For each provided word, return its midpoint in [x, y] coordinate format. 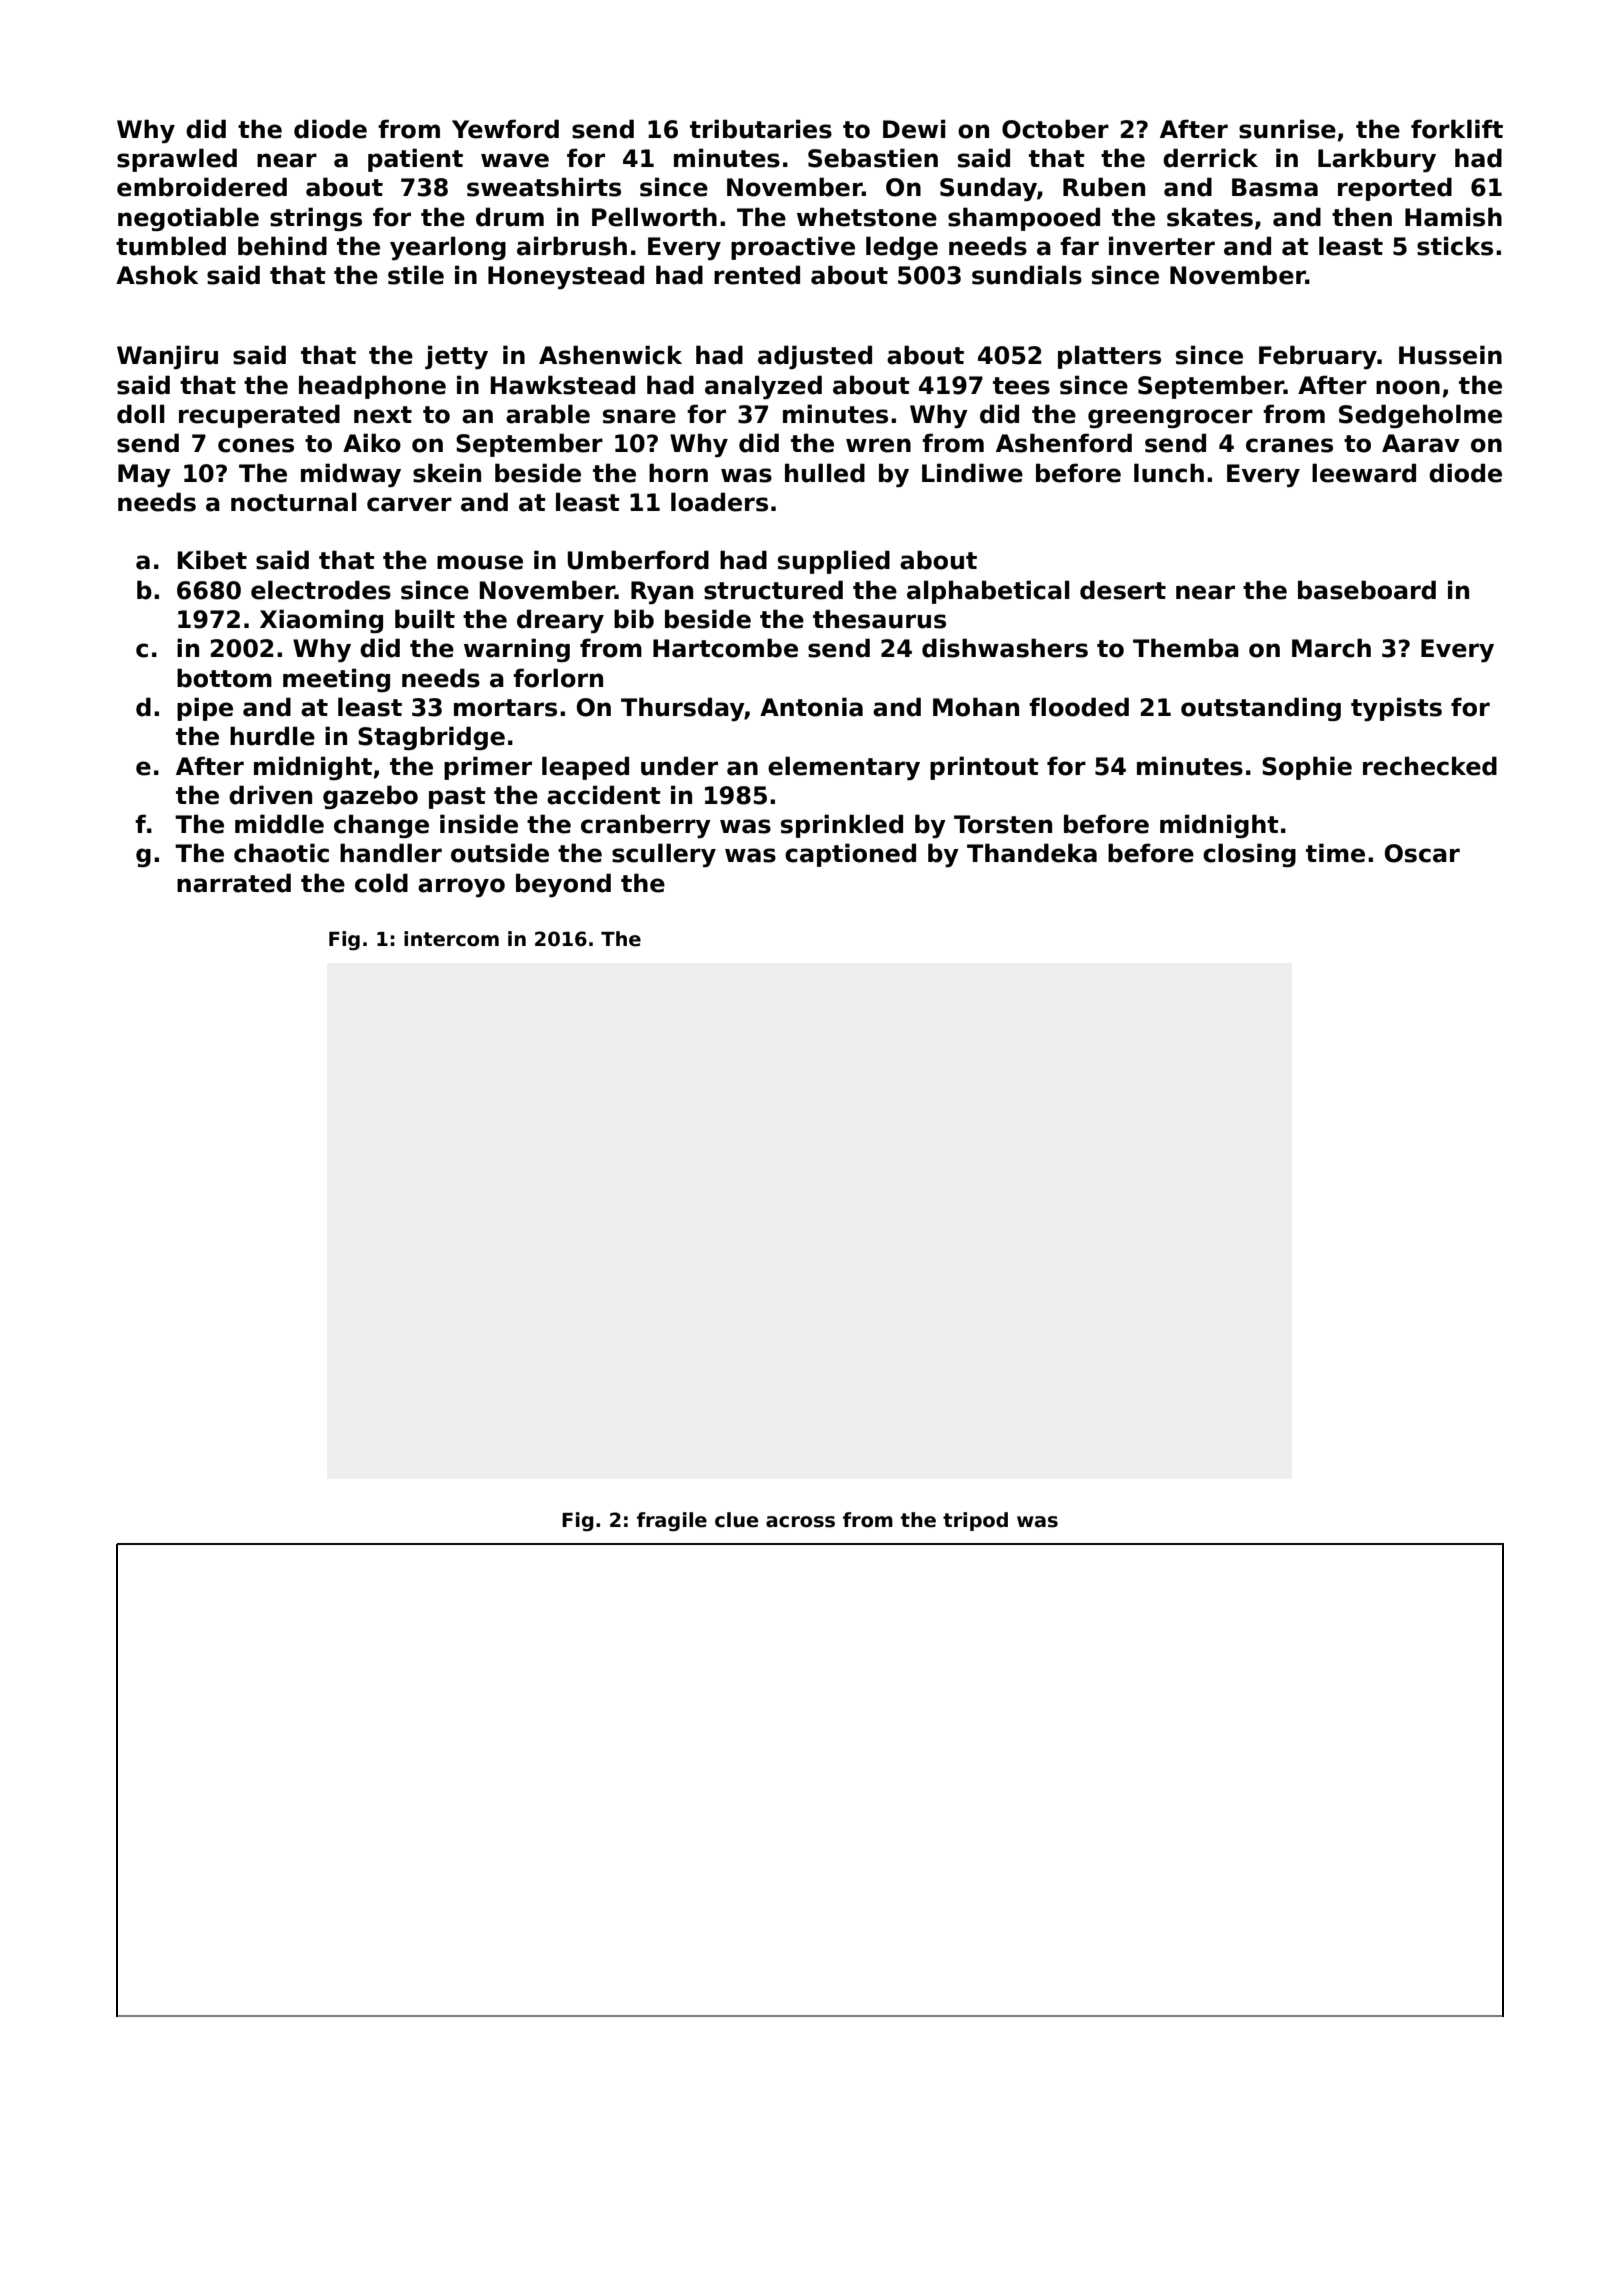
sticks [1455, 246]
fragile [672, 1521]
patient [415, 160]
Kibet [212, 560]
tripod [975, 1521]
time [1335, 853]
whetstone [867, 217]
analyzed [763, 387]
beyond [563, 885]
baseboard [1367, 590]
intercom [451, 939]
